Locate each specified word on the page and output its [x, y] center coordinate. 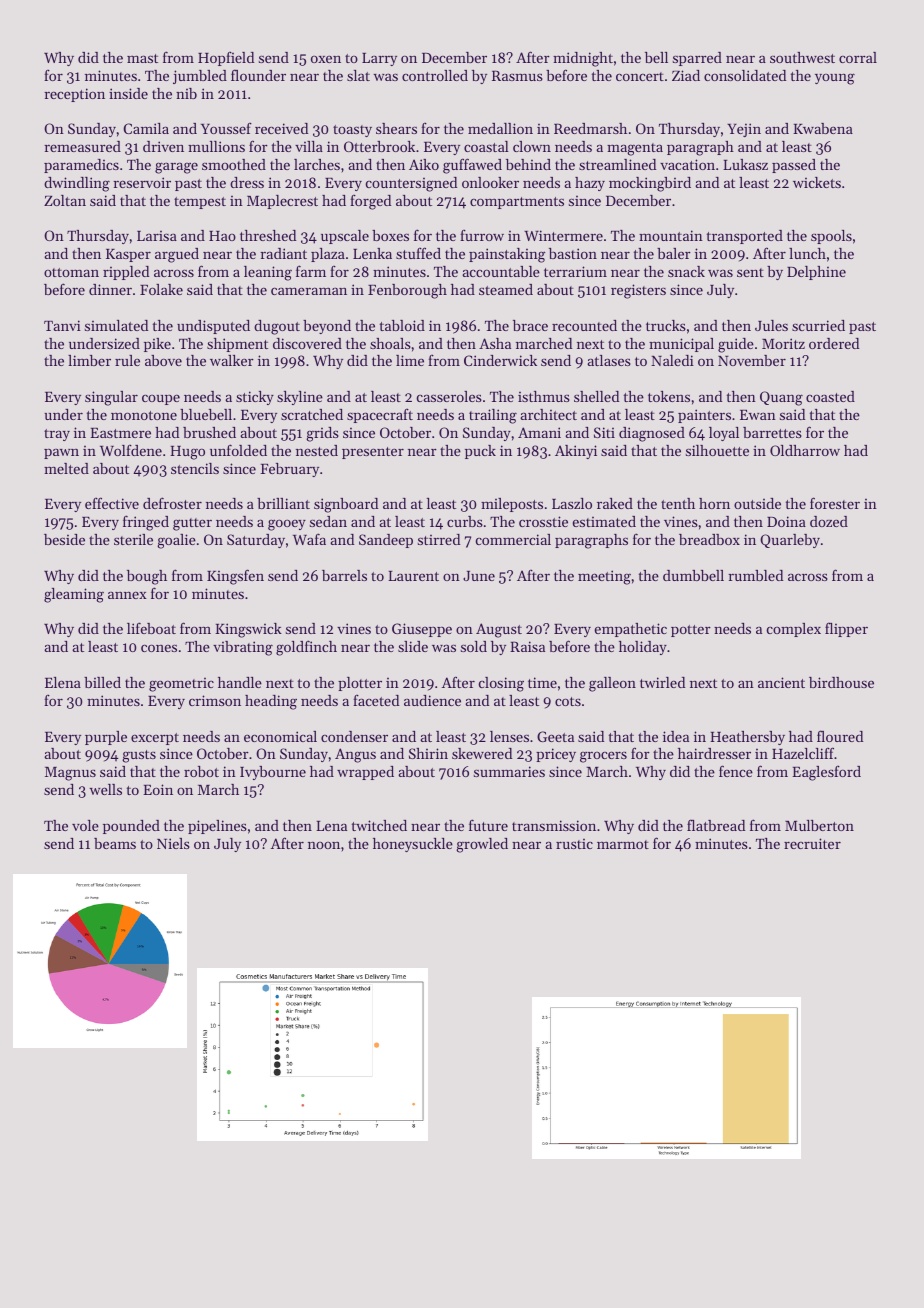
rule [127, 360]
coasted [830, 396]
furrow [482, 235]
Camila [146, 128]
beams [115, 843]
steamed [506, 289]
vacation [687, 164]
